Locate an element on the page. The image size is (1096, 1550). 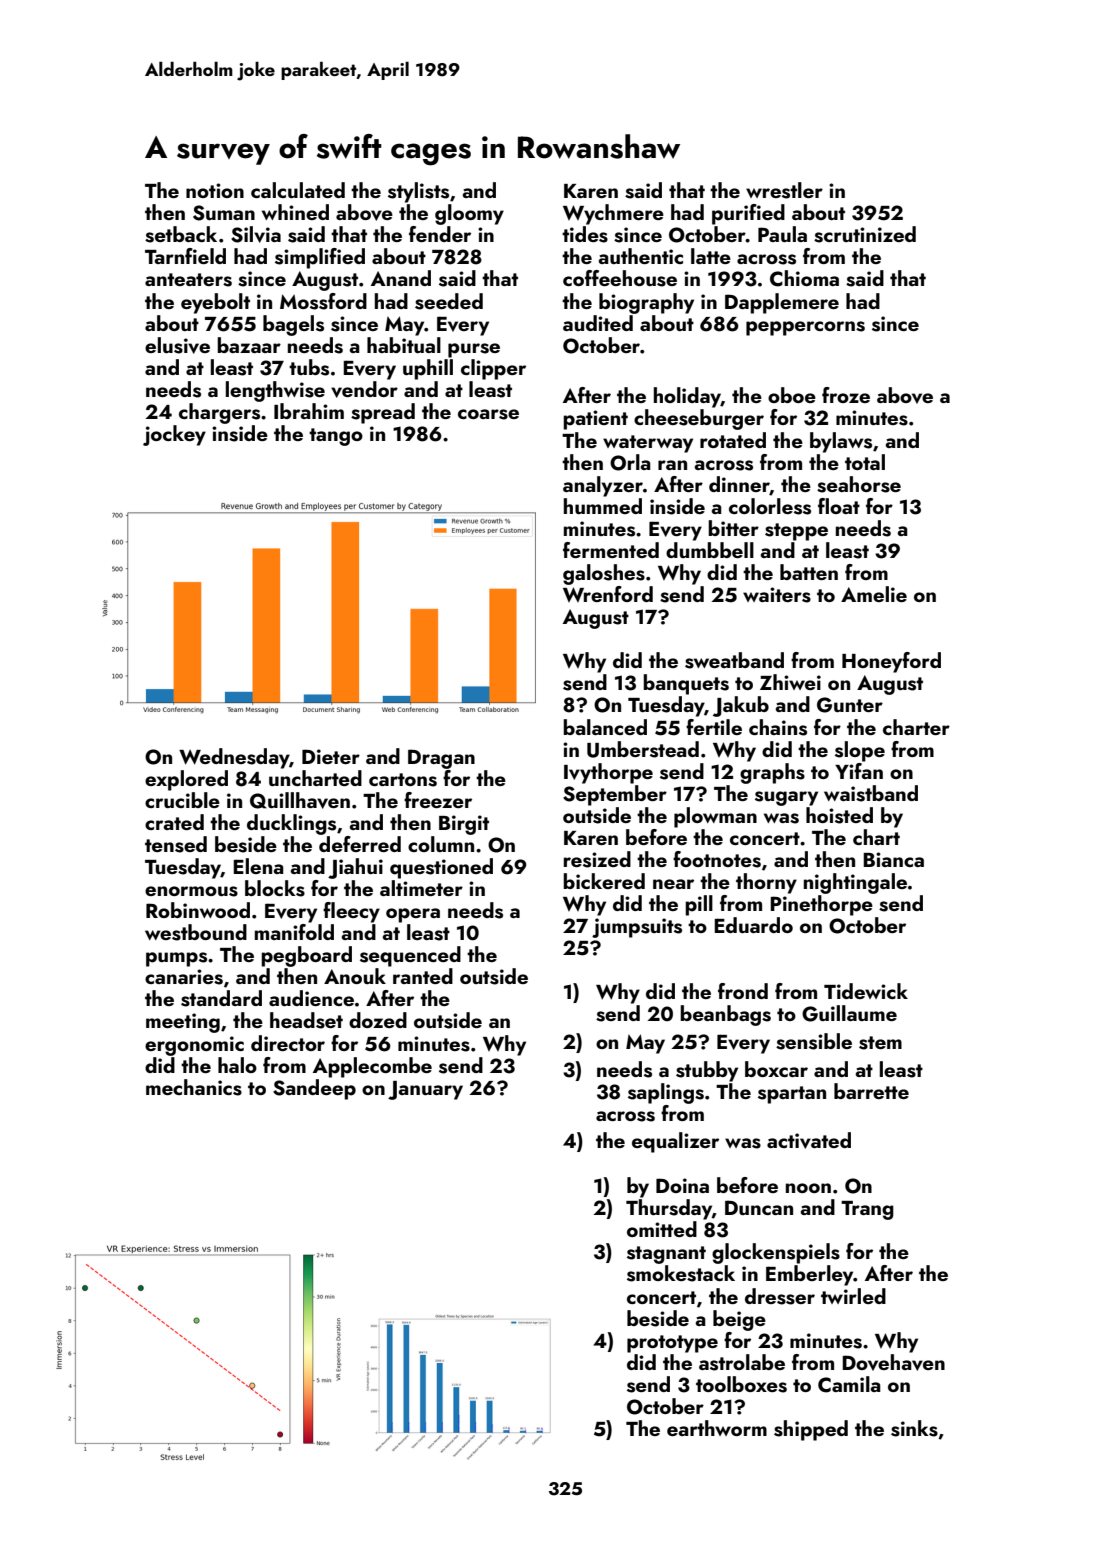
Dieter is located at coordinates (331, 756).
